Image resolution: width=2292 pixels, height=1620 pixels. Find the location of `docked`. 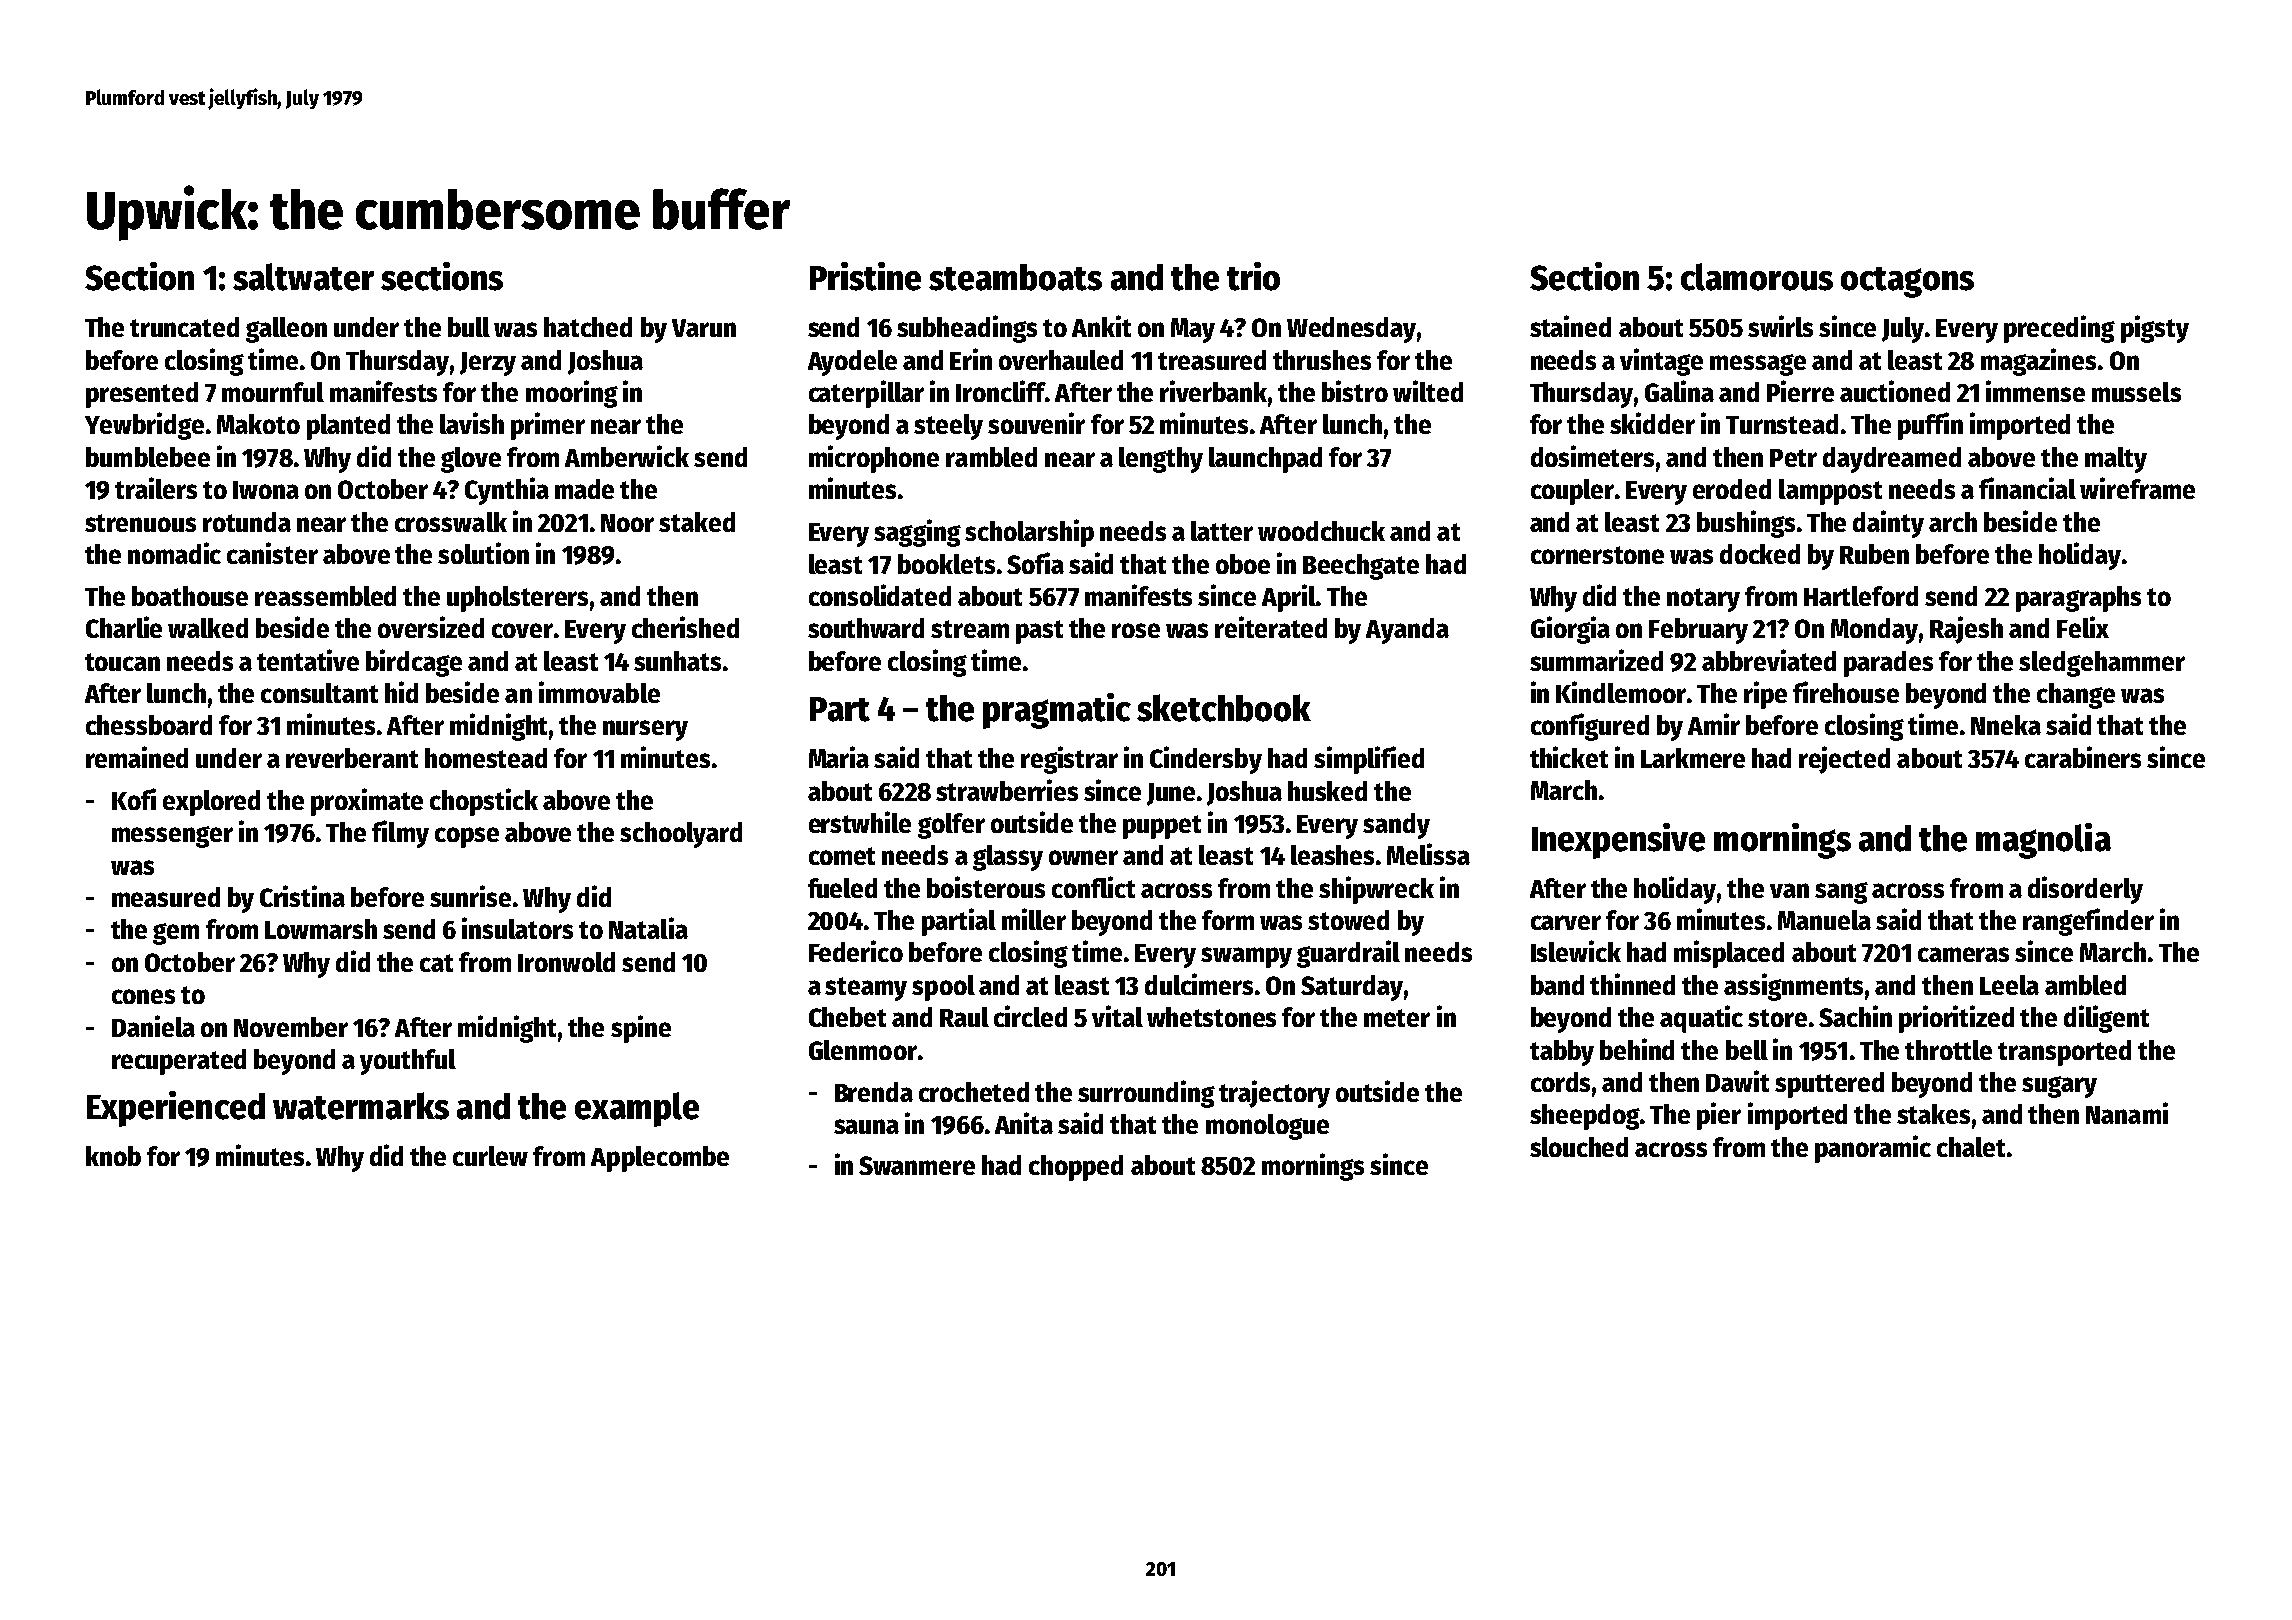

docked is located at coordinates (1760, 554).
